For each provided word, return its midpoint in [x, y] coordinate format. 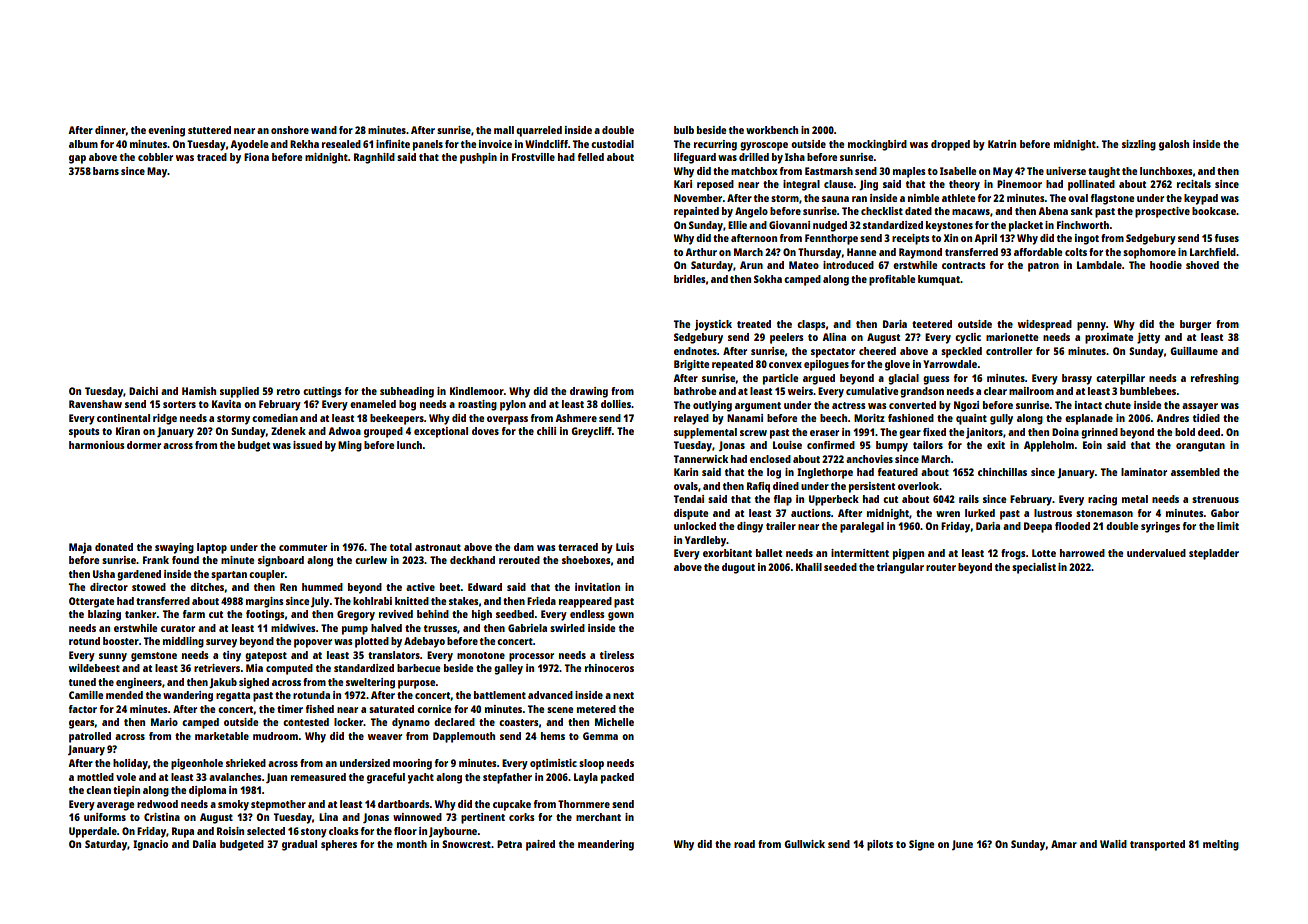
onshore [290, 130]
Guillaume [1194, 351]
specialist [1034, 568]
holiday [130, 764]
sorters [179, 404]
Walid [1113, 844]
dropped [950, 145]
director [109, 587]
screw [753, 433]
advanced [550, 695]
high [482, 615]
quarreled [539, 131]
